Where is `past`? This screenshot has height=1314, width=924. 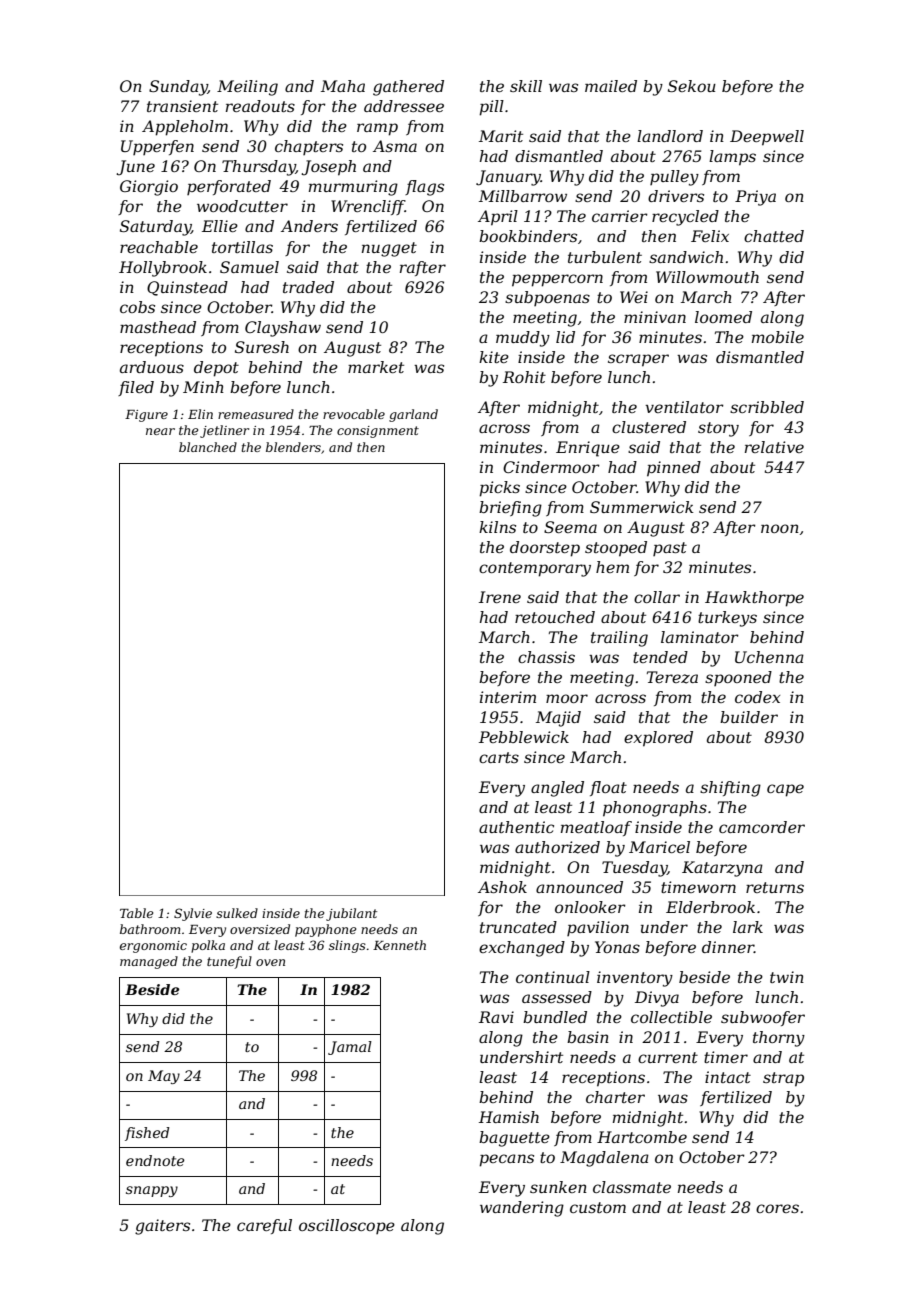 past is located at coordinates (670, 549).
